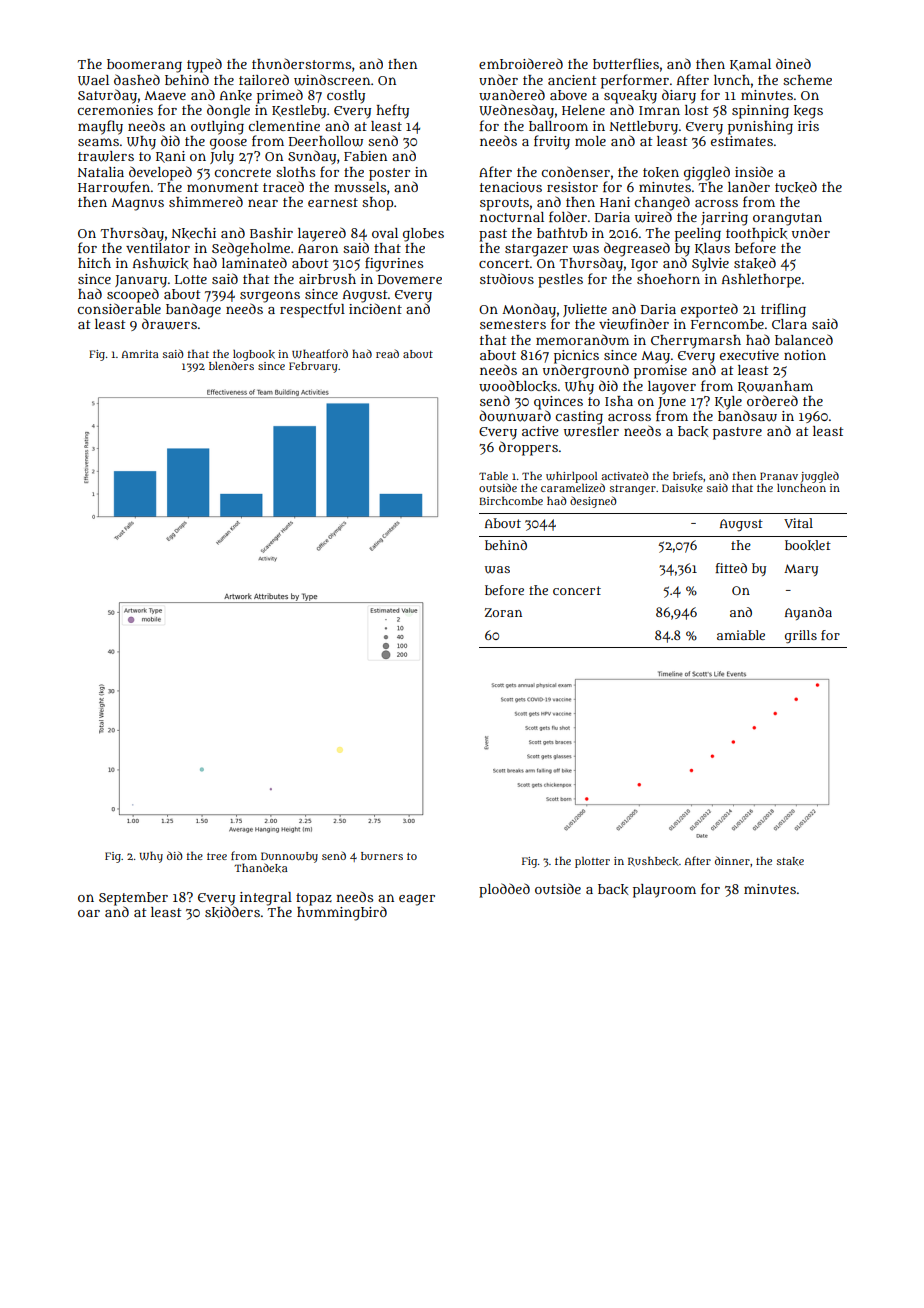  Describe the element at coordinates (217, 856) in the image. I see `tree` at that location.
